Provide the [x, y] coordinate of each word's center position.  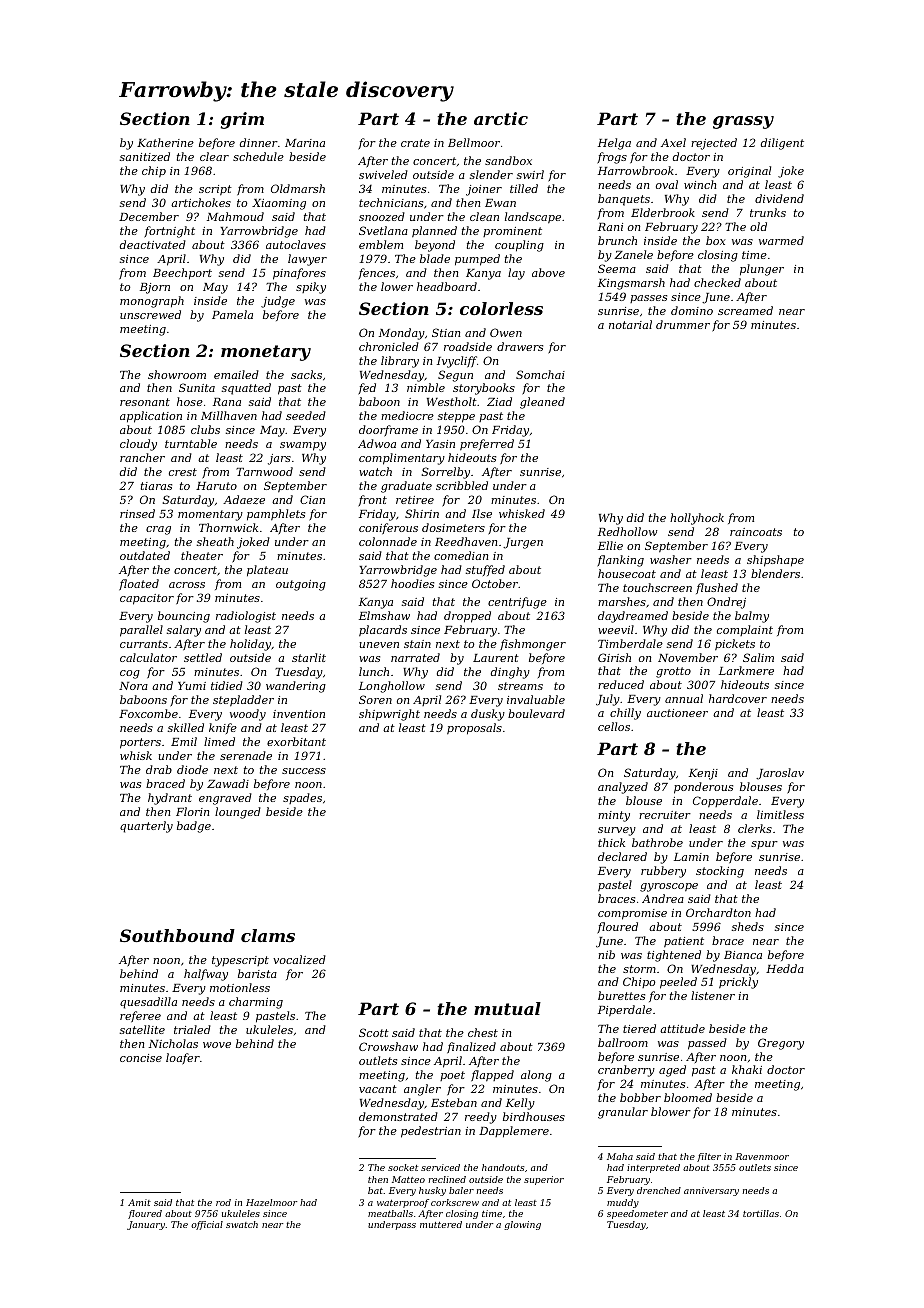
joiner [484, 190]
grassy [743, 122]
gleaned [542, 403]
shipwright [389, 715]
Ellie [610, 545]
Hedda [785, 968]
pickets [735, 645]
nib [606, 954]
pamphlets [276, 515]
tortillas [761, 1213]
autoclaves [296, 244]
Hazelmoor [271, 1202]
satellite [142, 1029]
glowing [522, 1225]
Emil [184, 741]
